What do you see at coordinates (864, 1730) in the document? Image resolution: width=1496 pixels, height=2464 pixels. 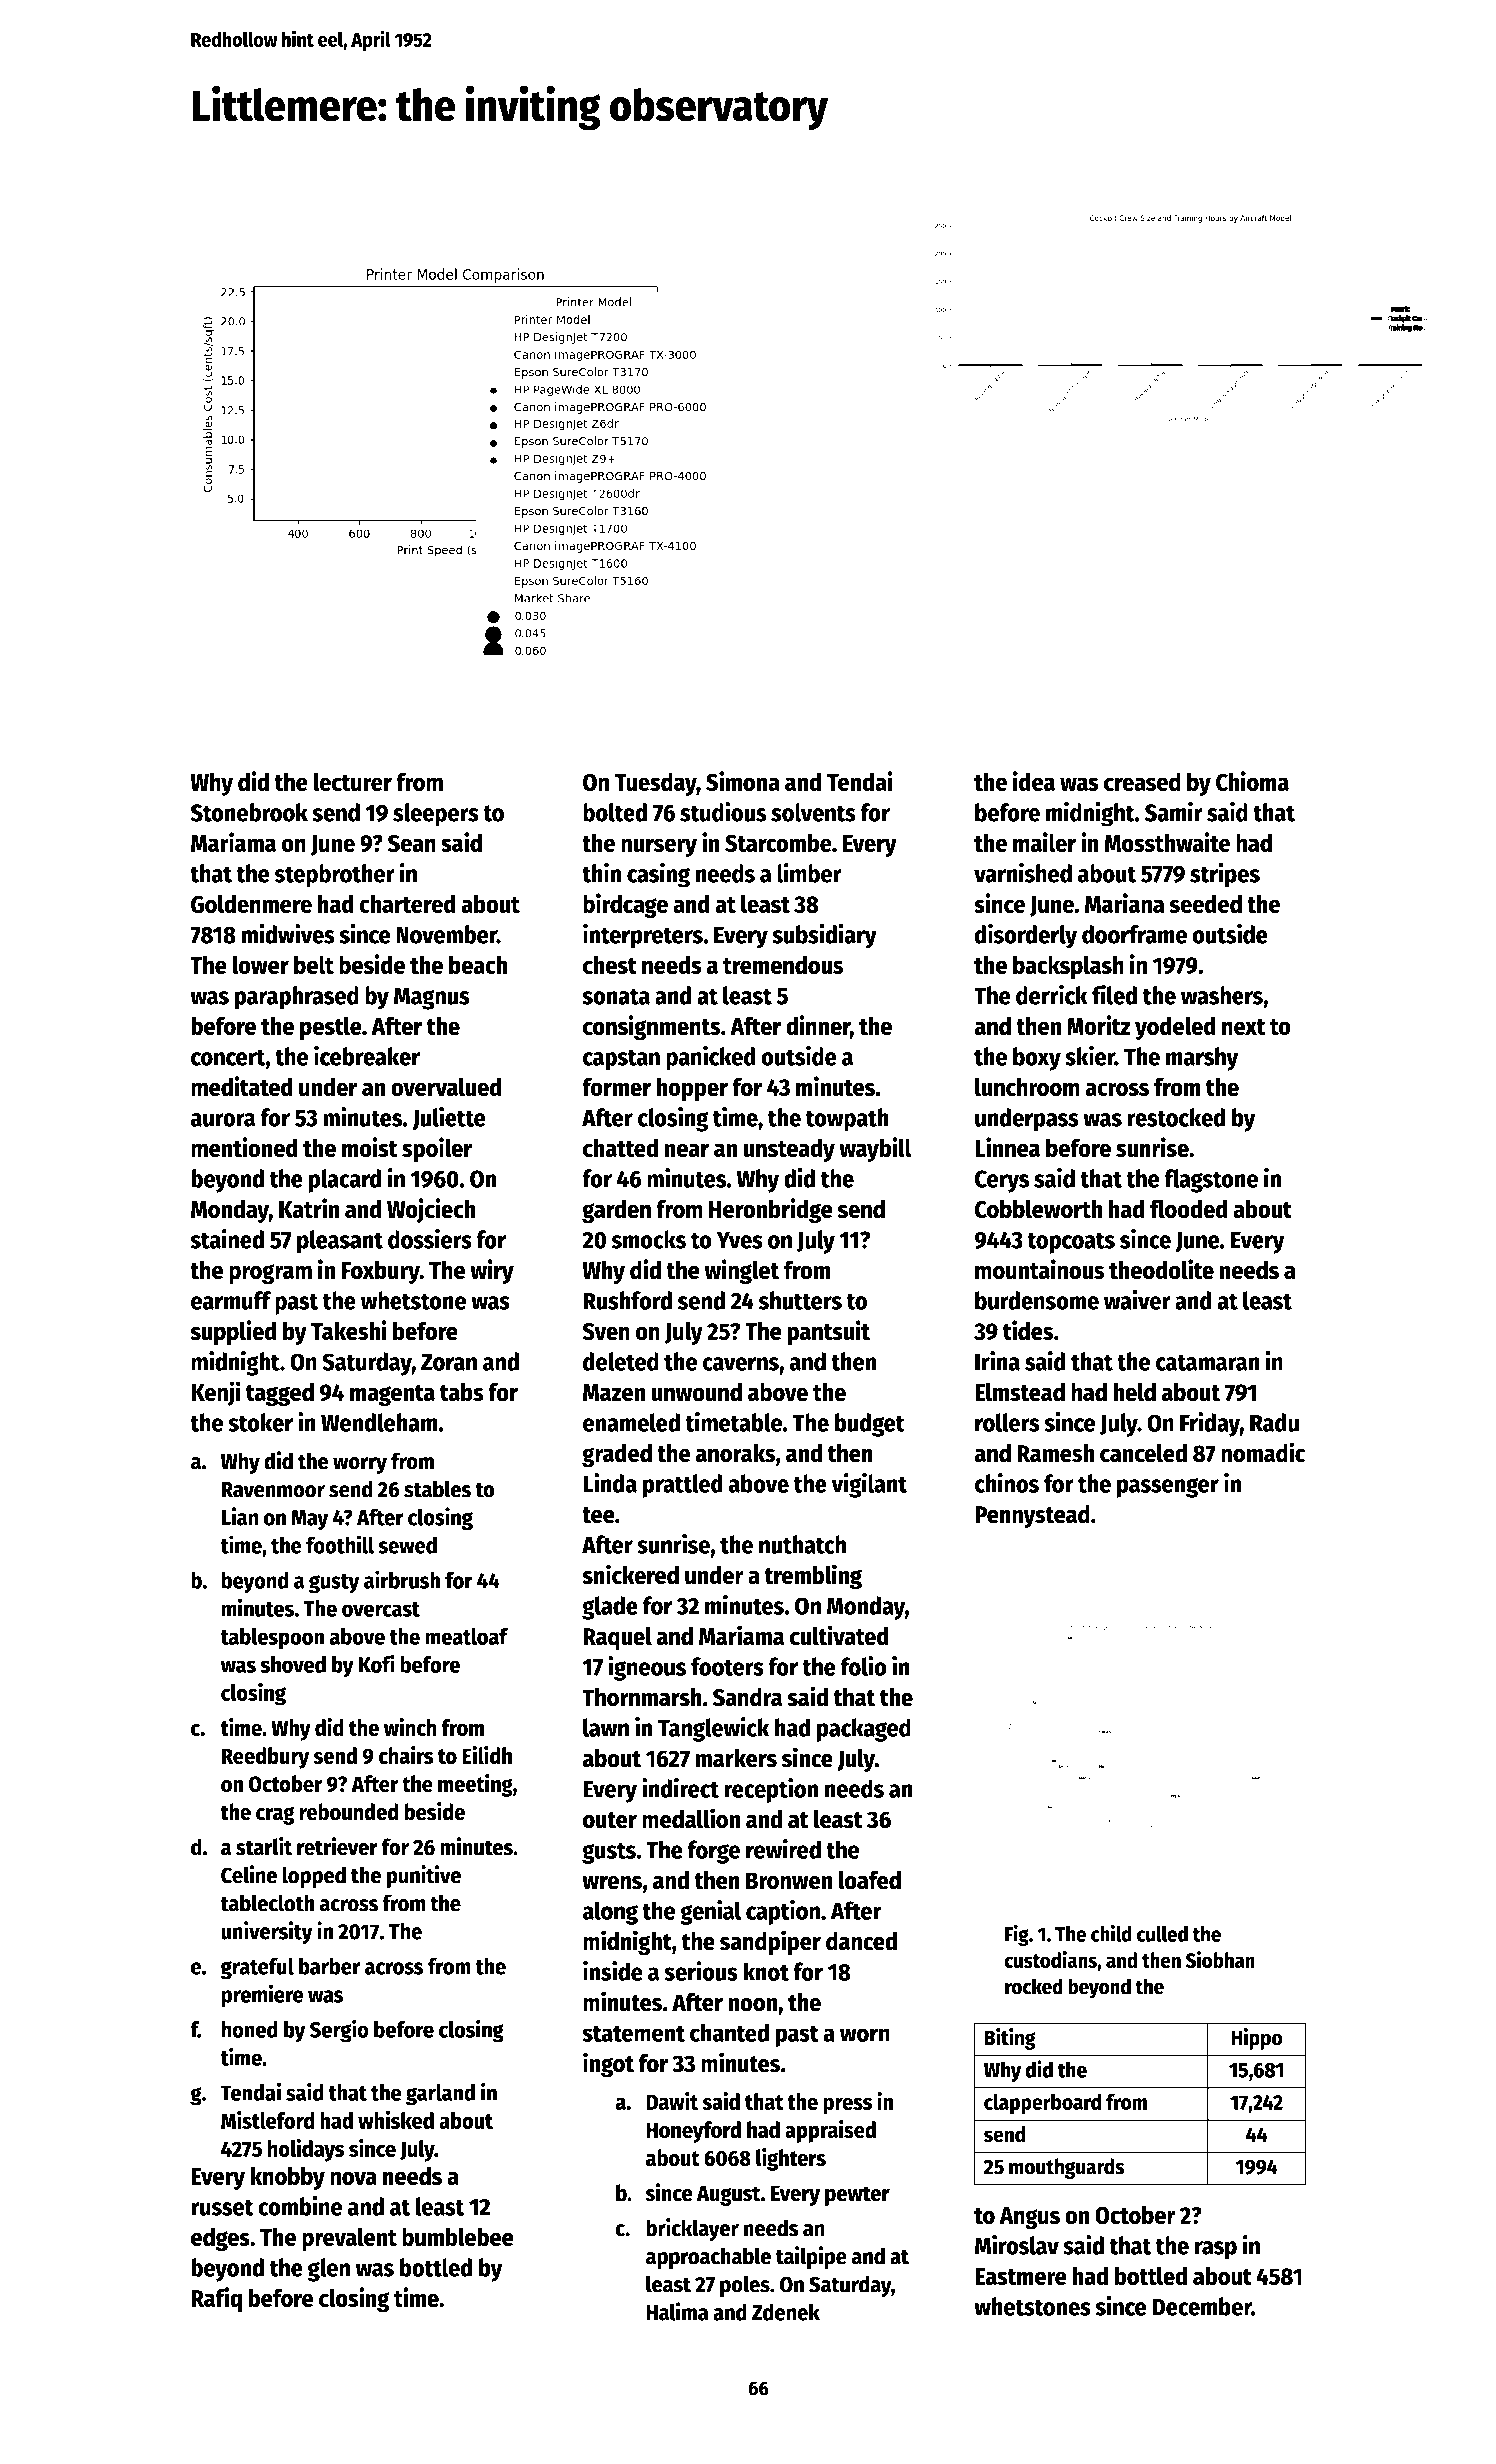 I see `packaged` at bounding box center [864, 1730].
